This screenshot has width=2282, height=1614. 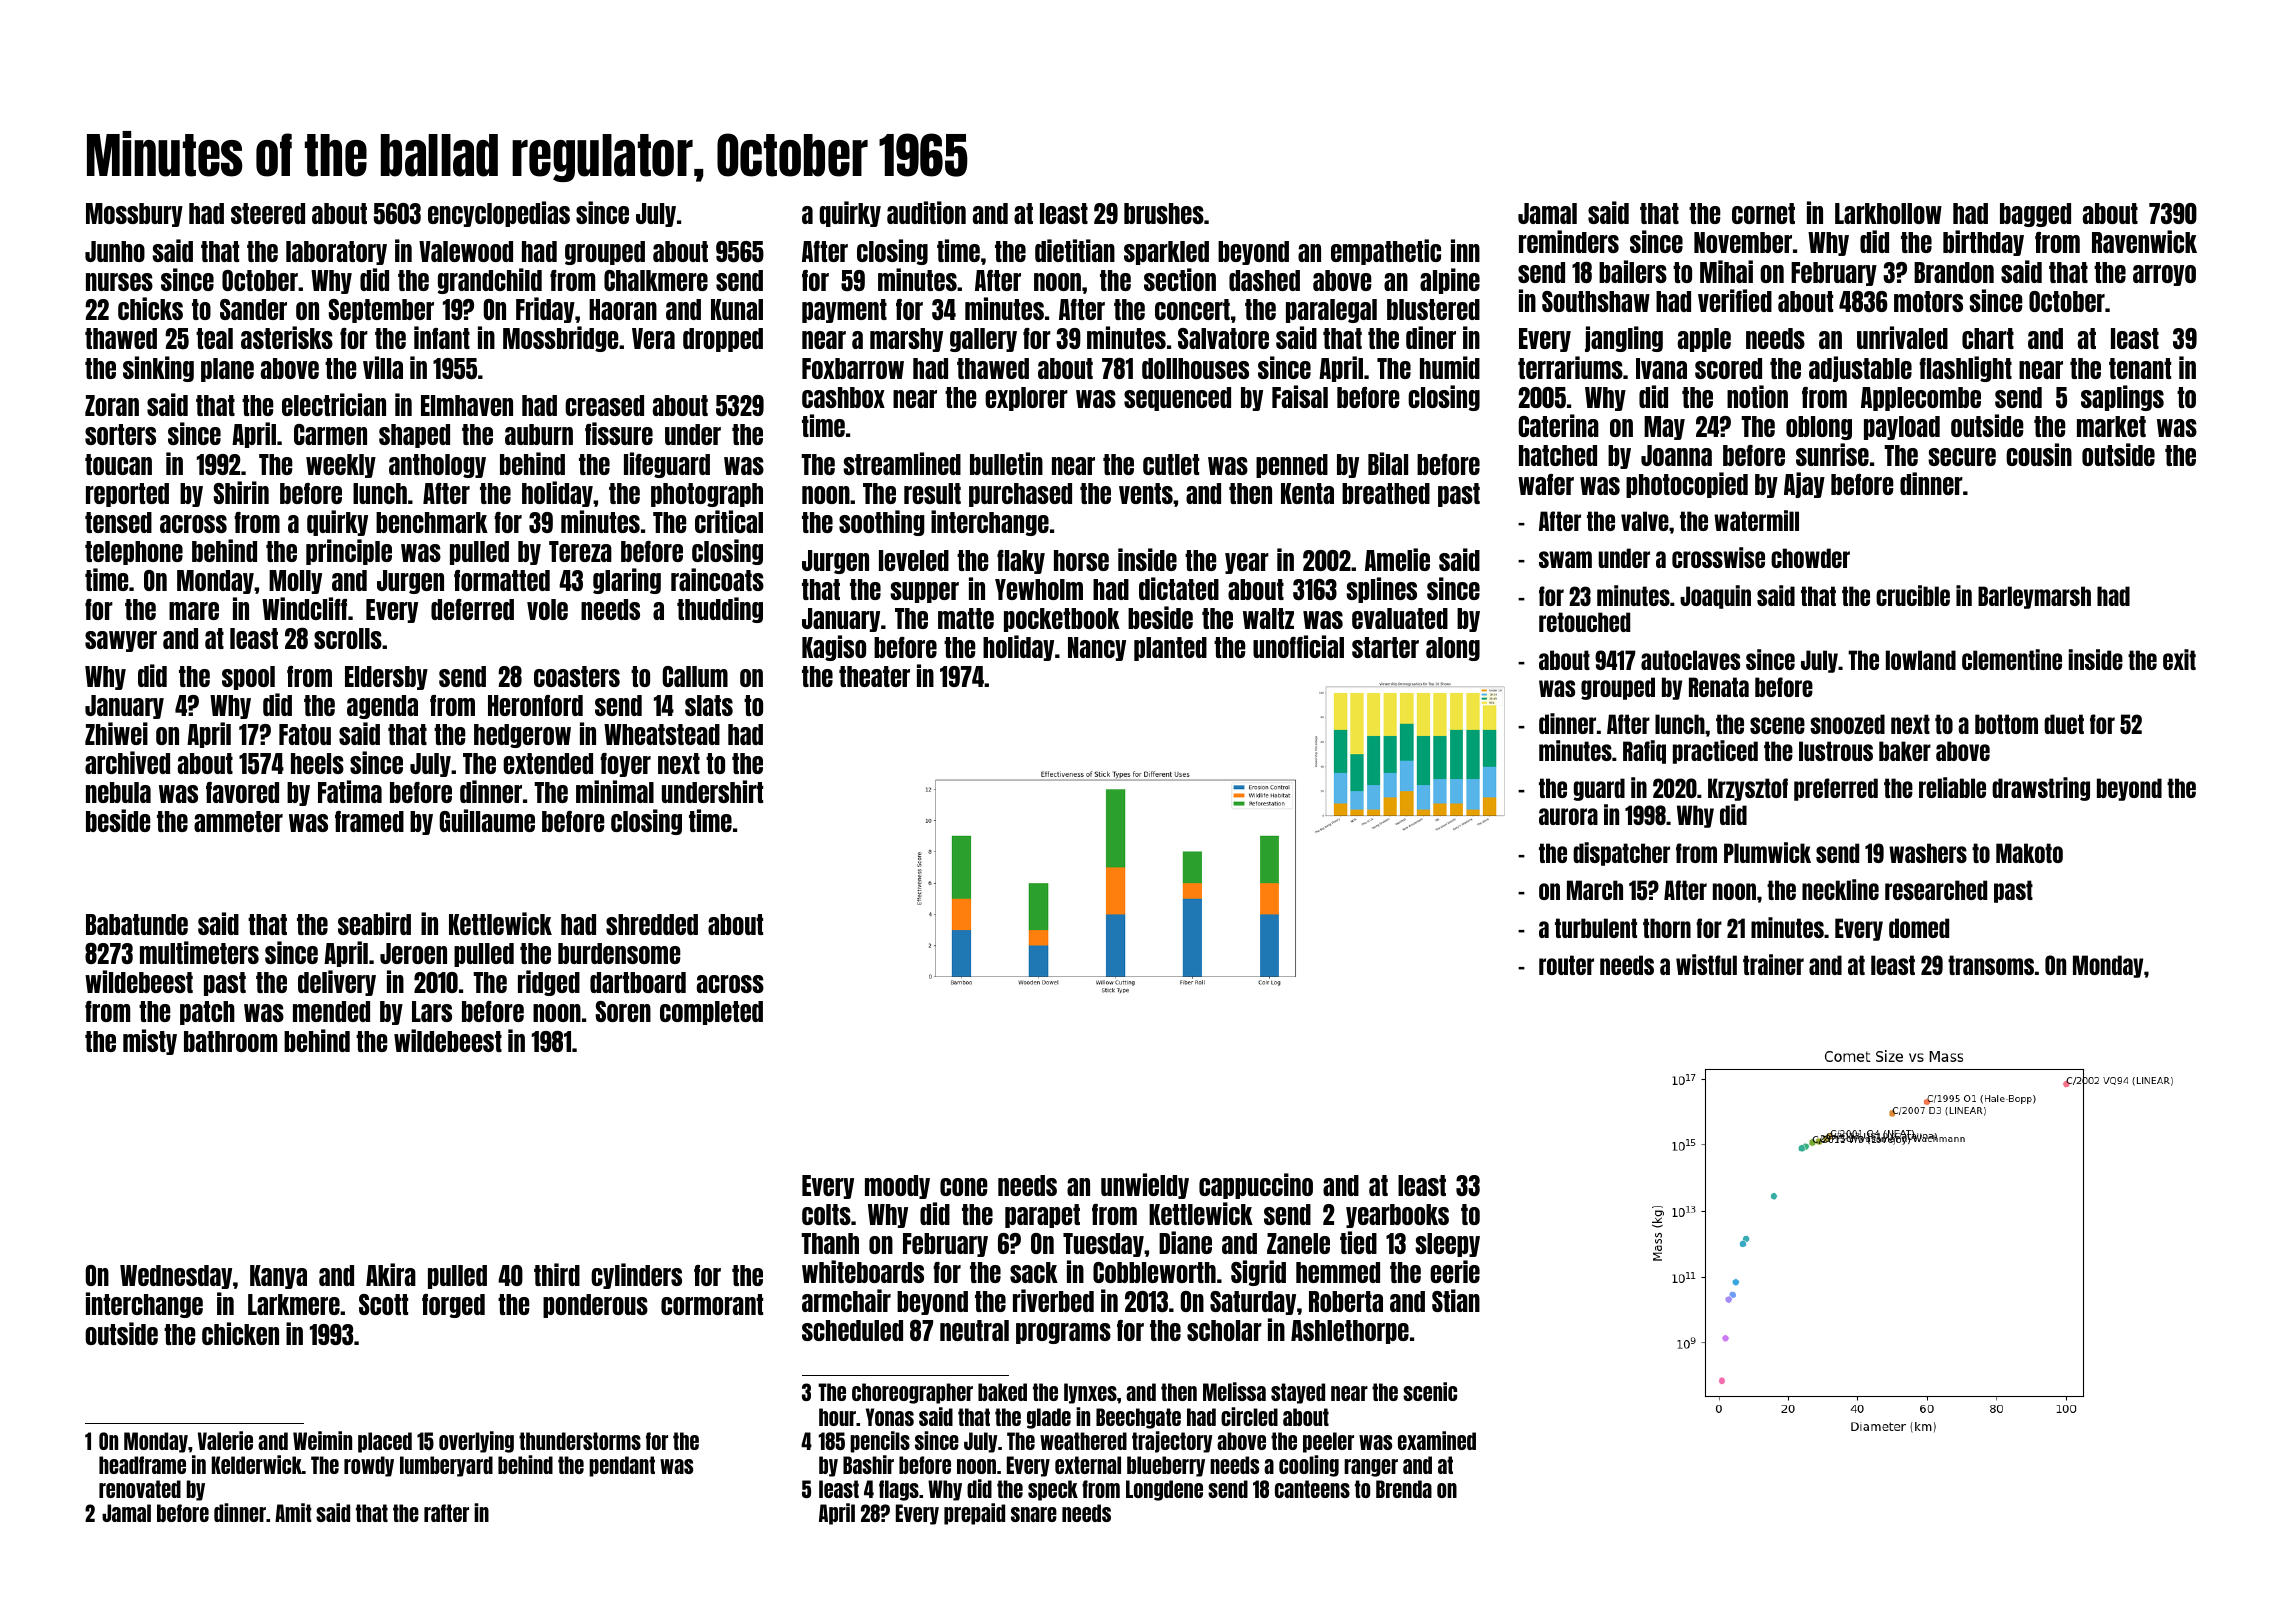 What do you see at coordinates (863, 1271) in the screenshot?
I see `whiteboards` at bounding box center [863, 1271].
